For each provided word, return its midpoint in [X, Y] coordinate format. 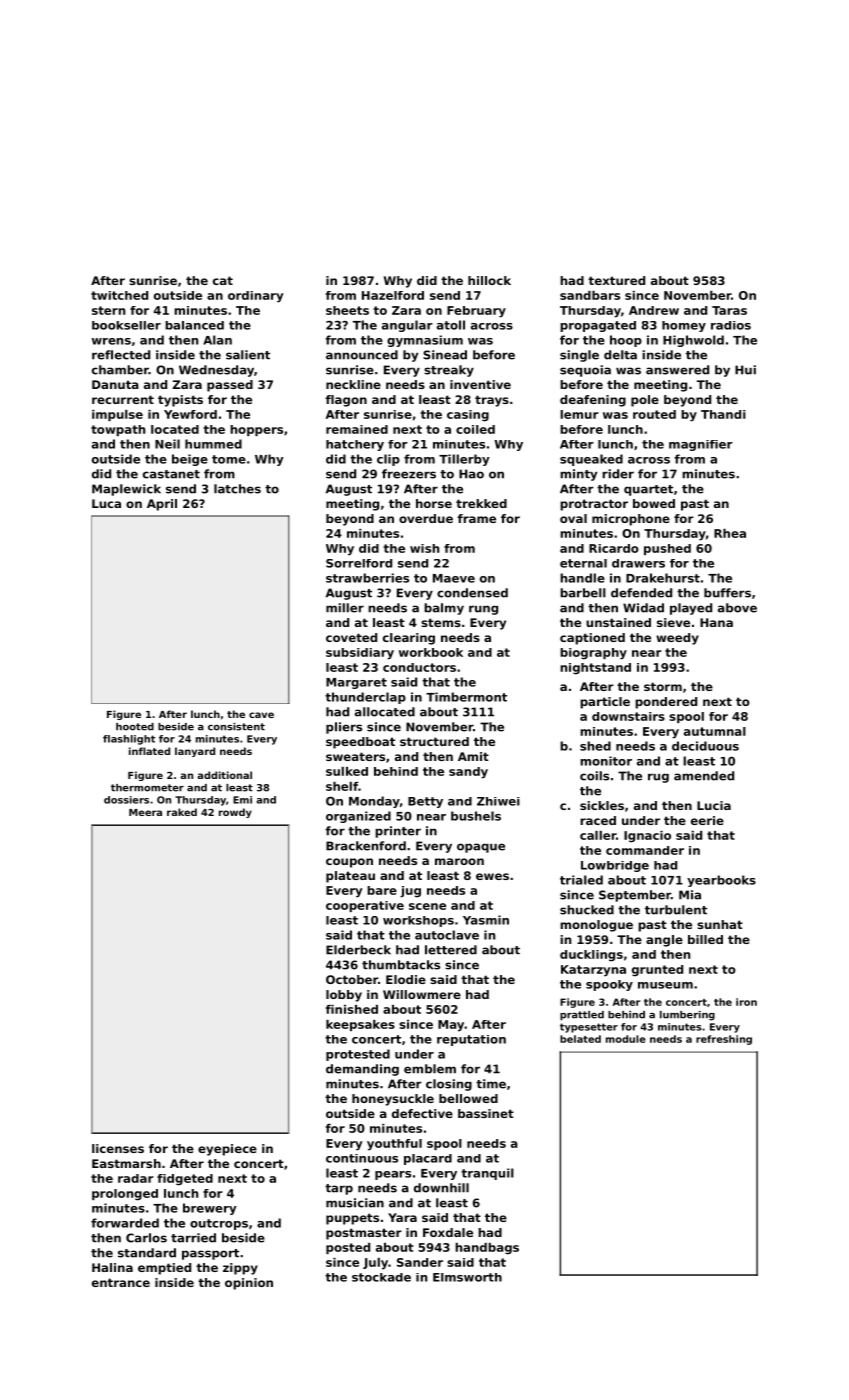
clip [388, 460]
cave [261, 715]
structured [434, 741]
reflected [121, 355]
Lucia [714, 805]
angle [664, 941]
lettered [451, 950]
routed [654, 414]
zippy [240, 1269]
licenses [118, 1148]
